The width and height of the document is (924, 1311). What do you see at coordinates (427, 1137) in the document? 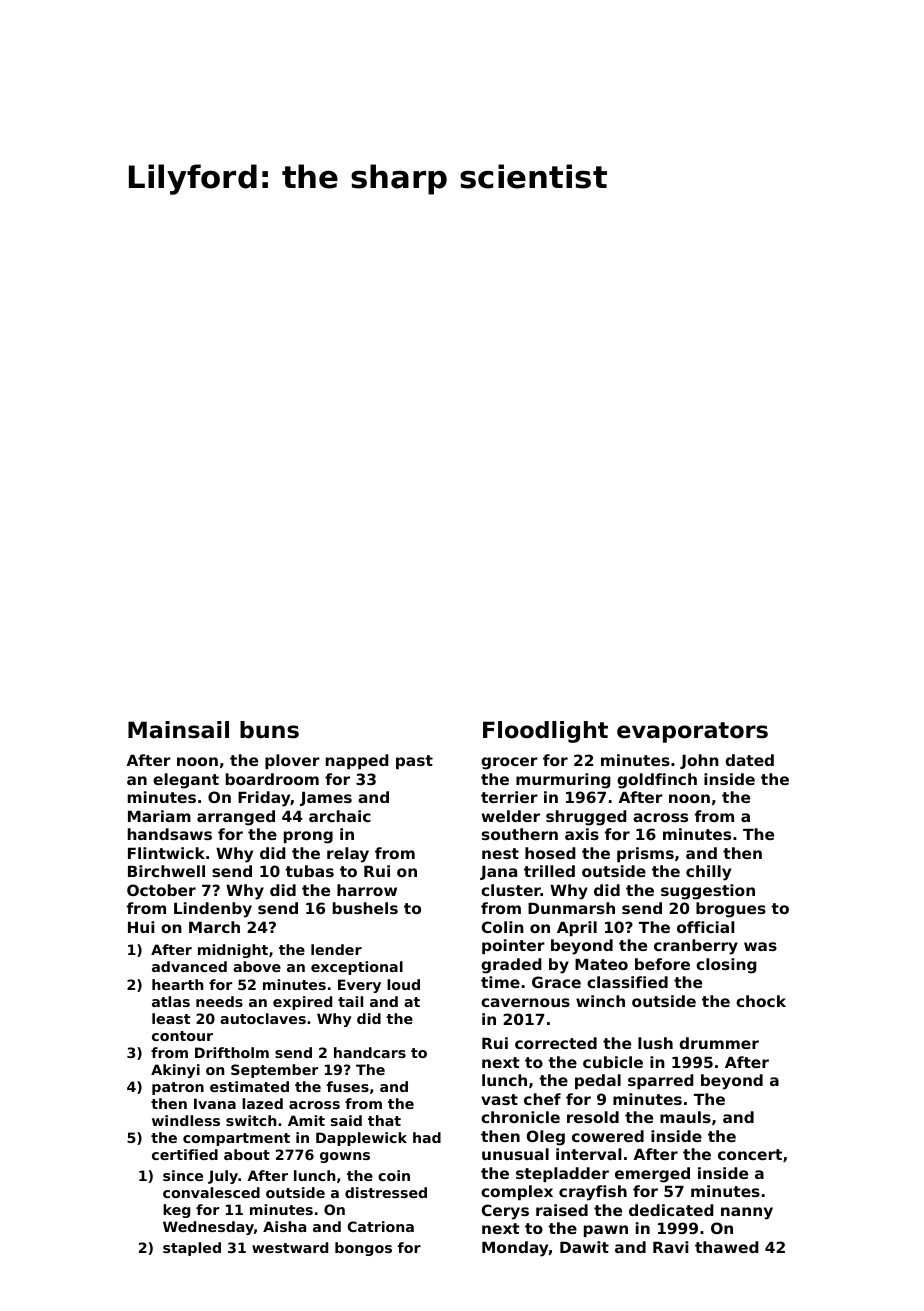
I see `had` at bounding box center [427, 1137].
